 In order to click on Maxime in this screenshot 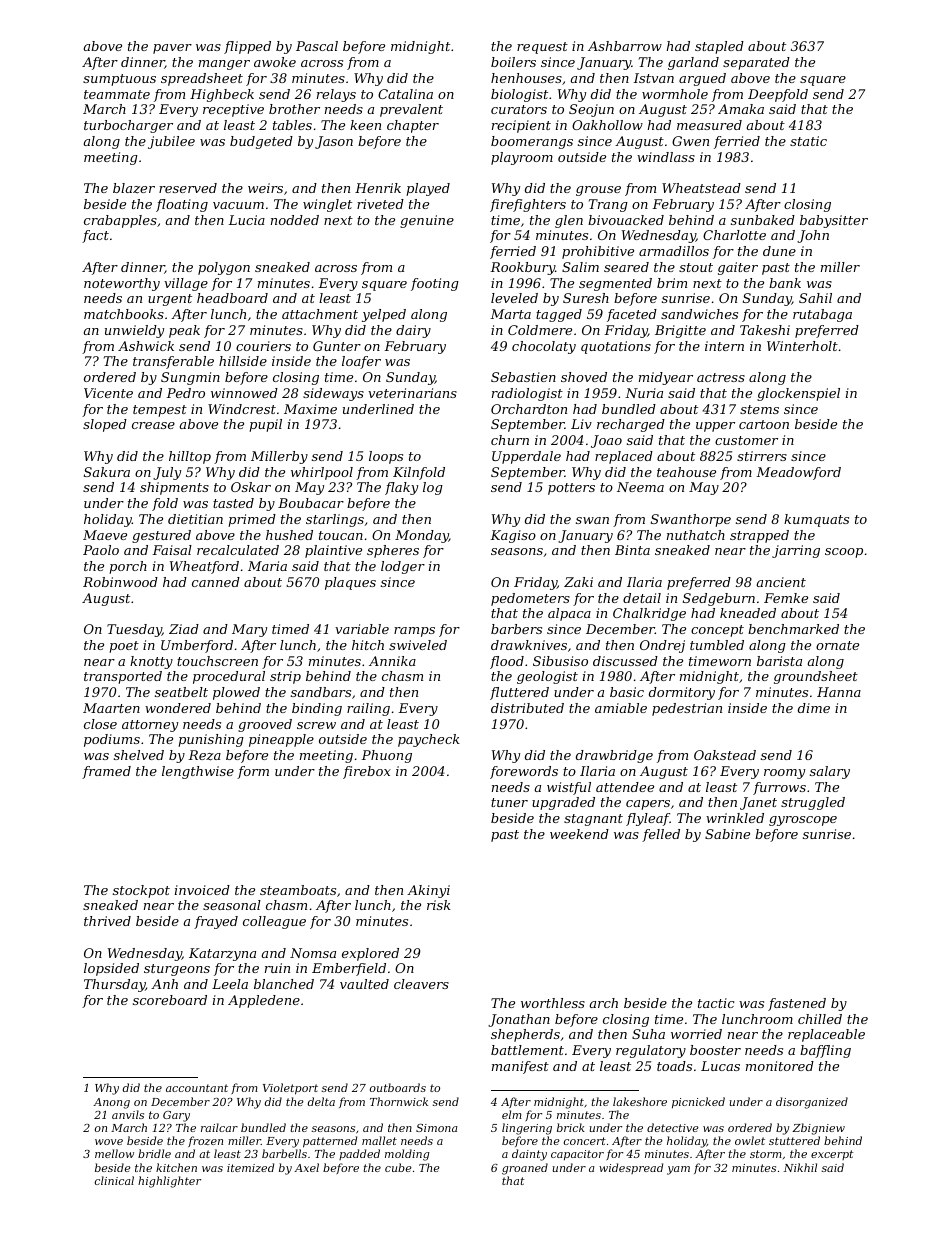, I will do `click(310, 409)`.
